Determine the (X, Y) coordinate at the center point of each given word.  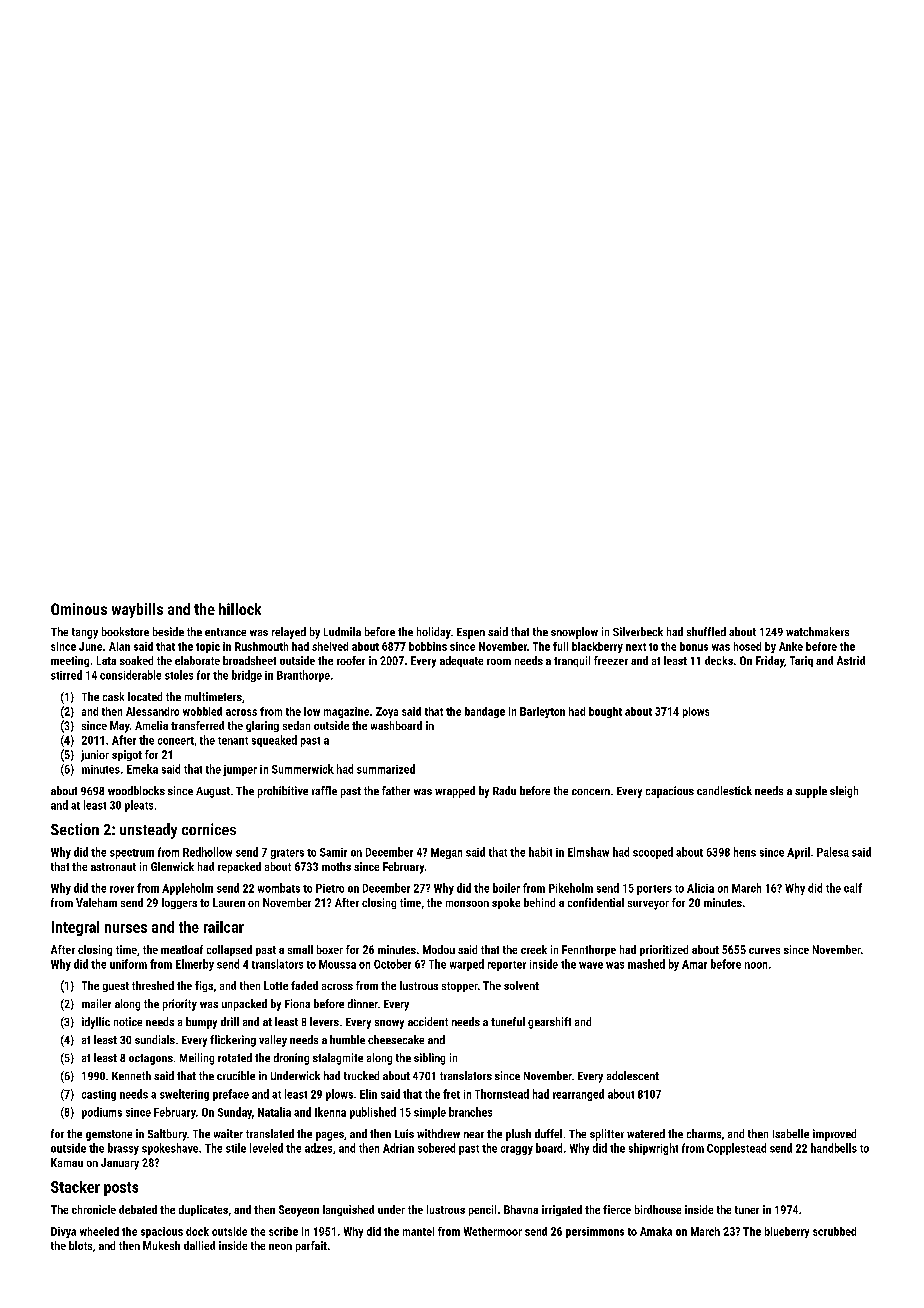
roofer (351, 660)
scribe (283, 1231)
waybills (137, 610)
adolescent (633, 1075)
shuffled (706, 631)
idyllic (96, 1023)
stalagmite (338, 1059)
